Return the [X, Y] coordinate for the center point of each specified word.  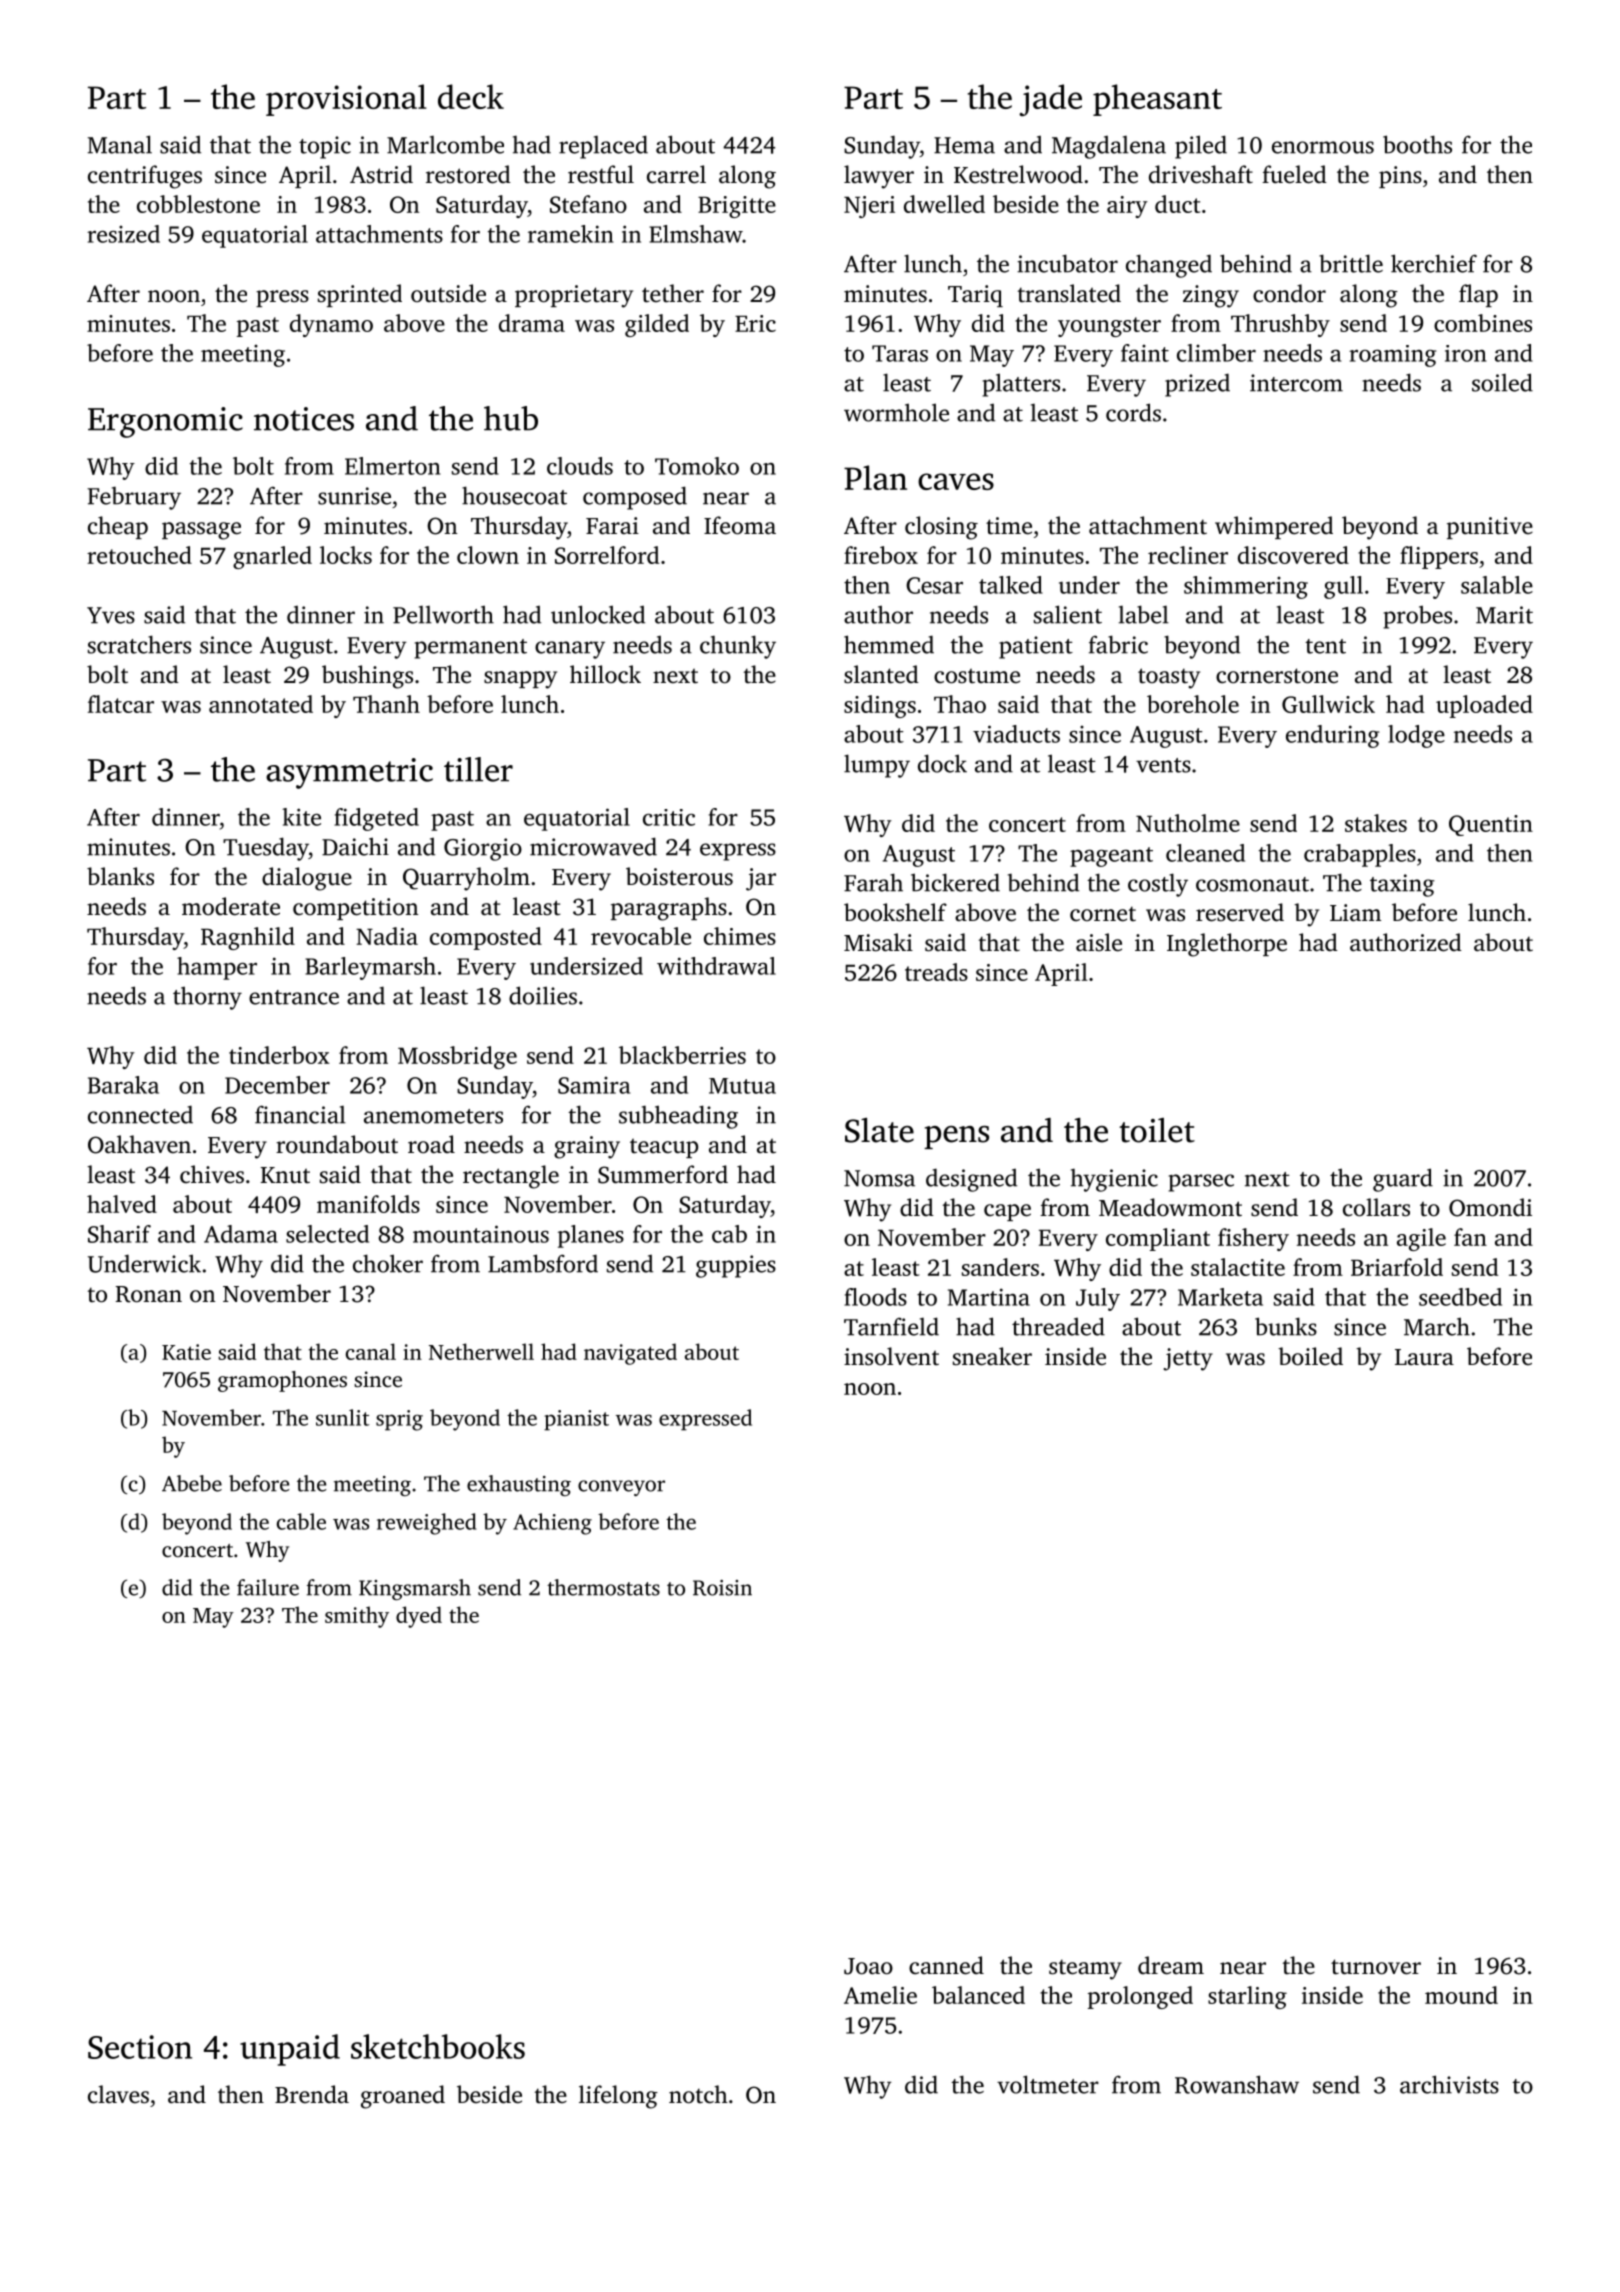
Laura [1424, 1357]
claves [118, 2094]
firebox [881, 555]
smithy [357, 1617]
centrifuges [145, 177]
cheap [118, 527]
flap [1478, 295]
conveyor [621, 1488]
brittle [1351, 263]
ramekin [571, 234]
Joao [868, 1966]
